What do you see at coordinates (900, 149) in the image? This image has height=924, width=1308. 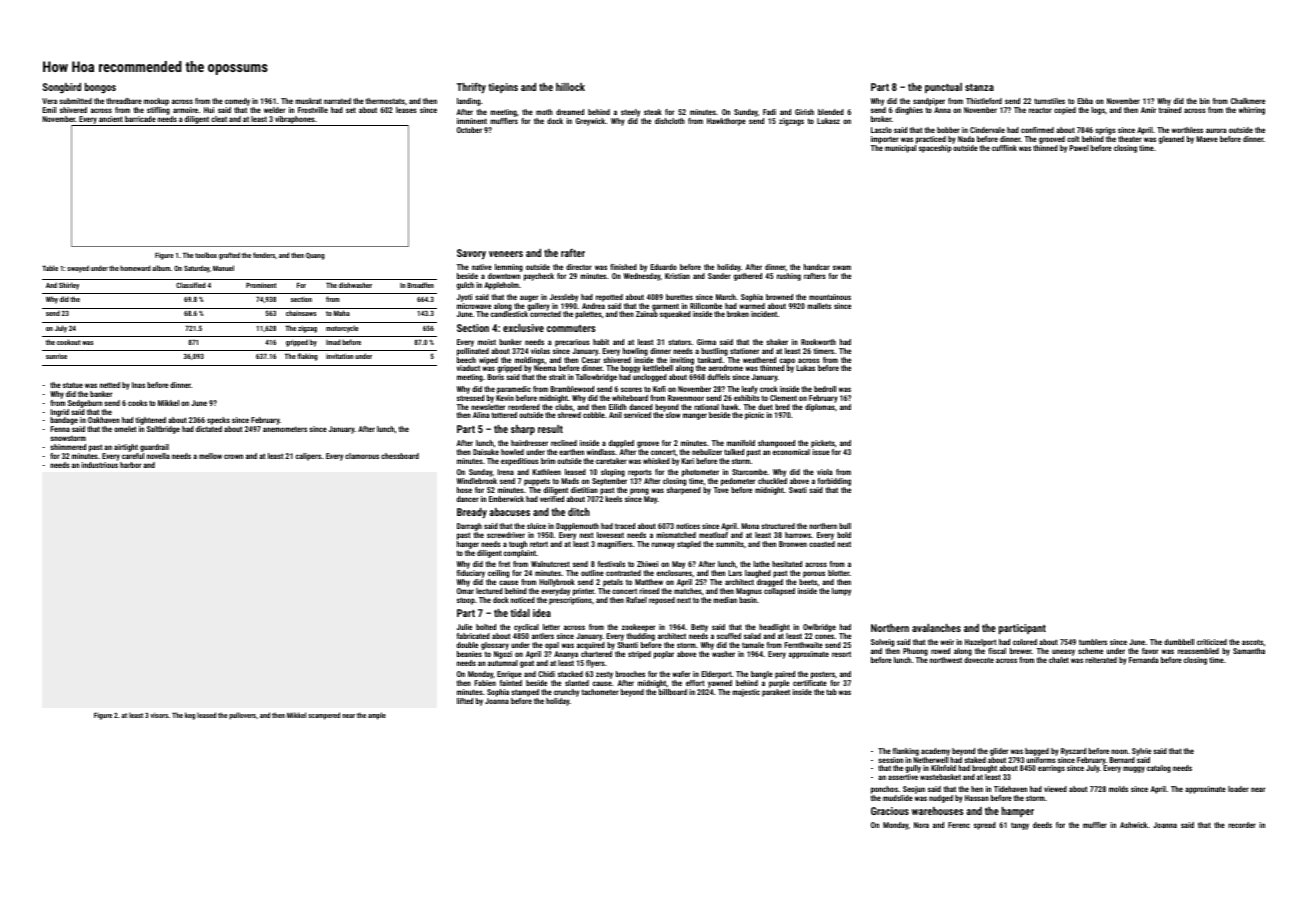 I see `municipal` at bounding box center [900, 149].
